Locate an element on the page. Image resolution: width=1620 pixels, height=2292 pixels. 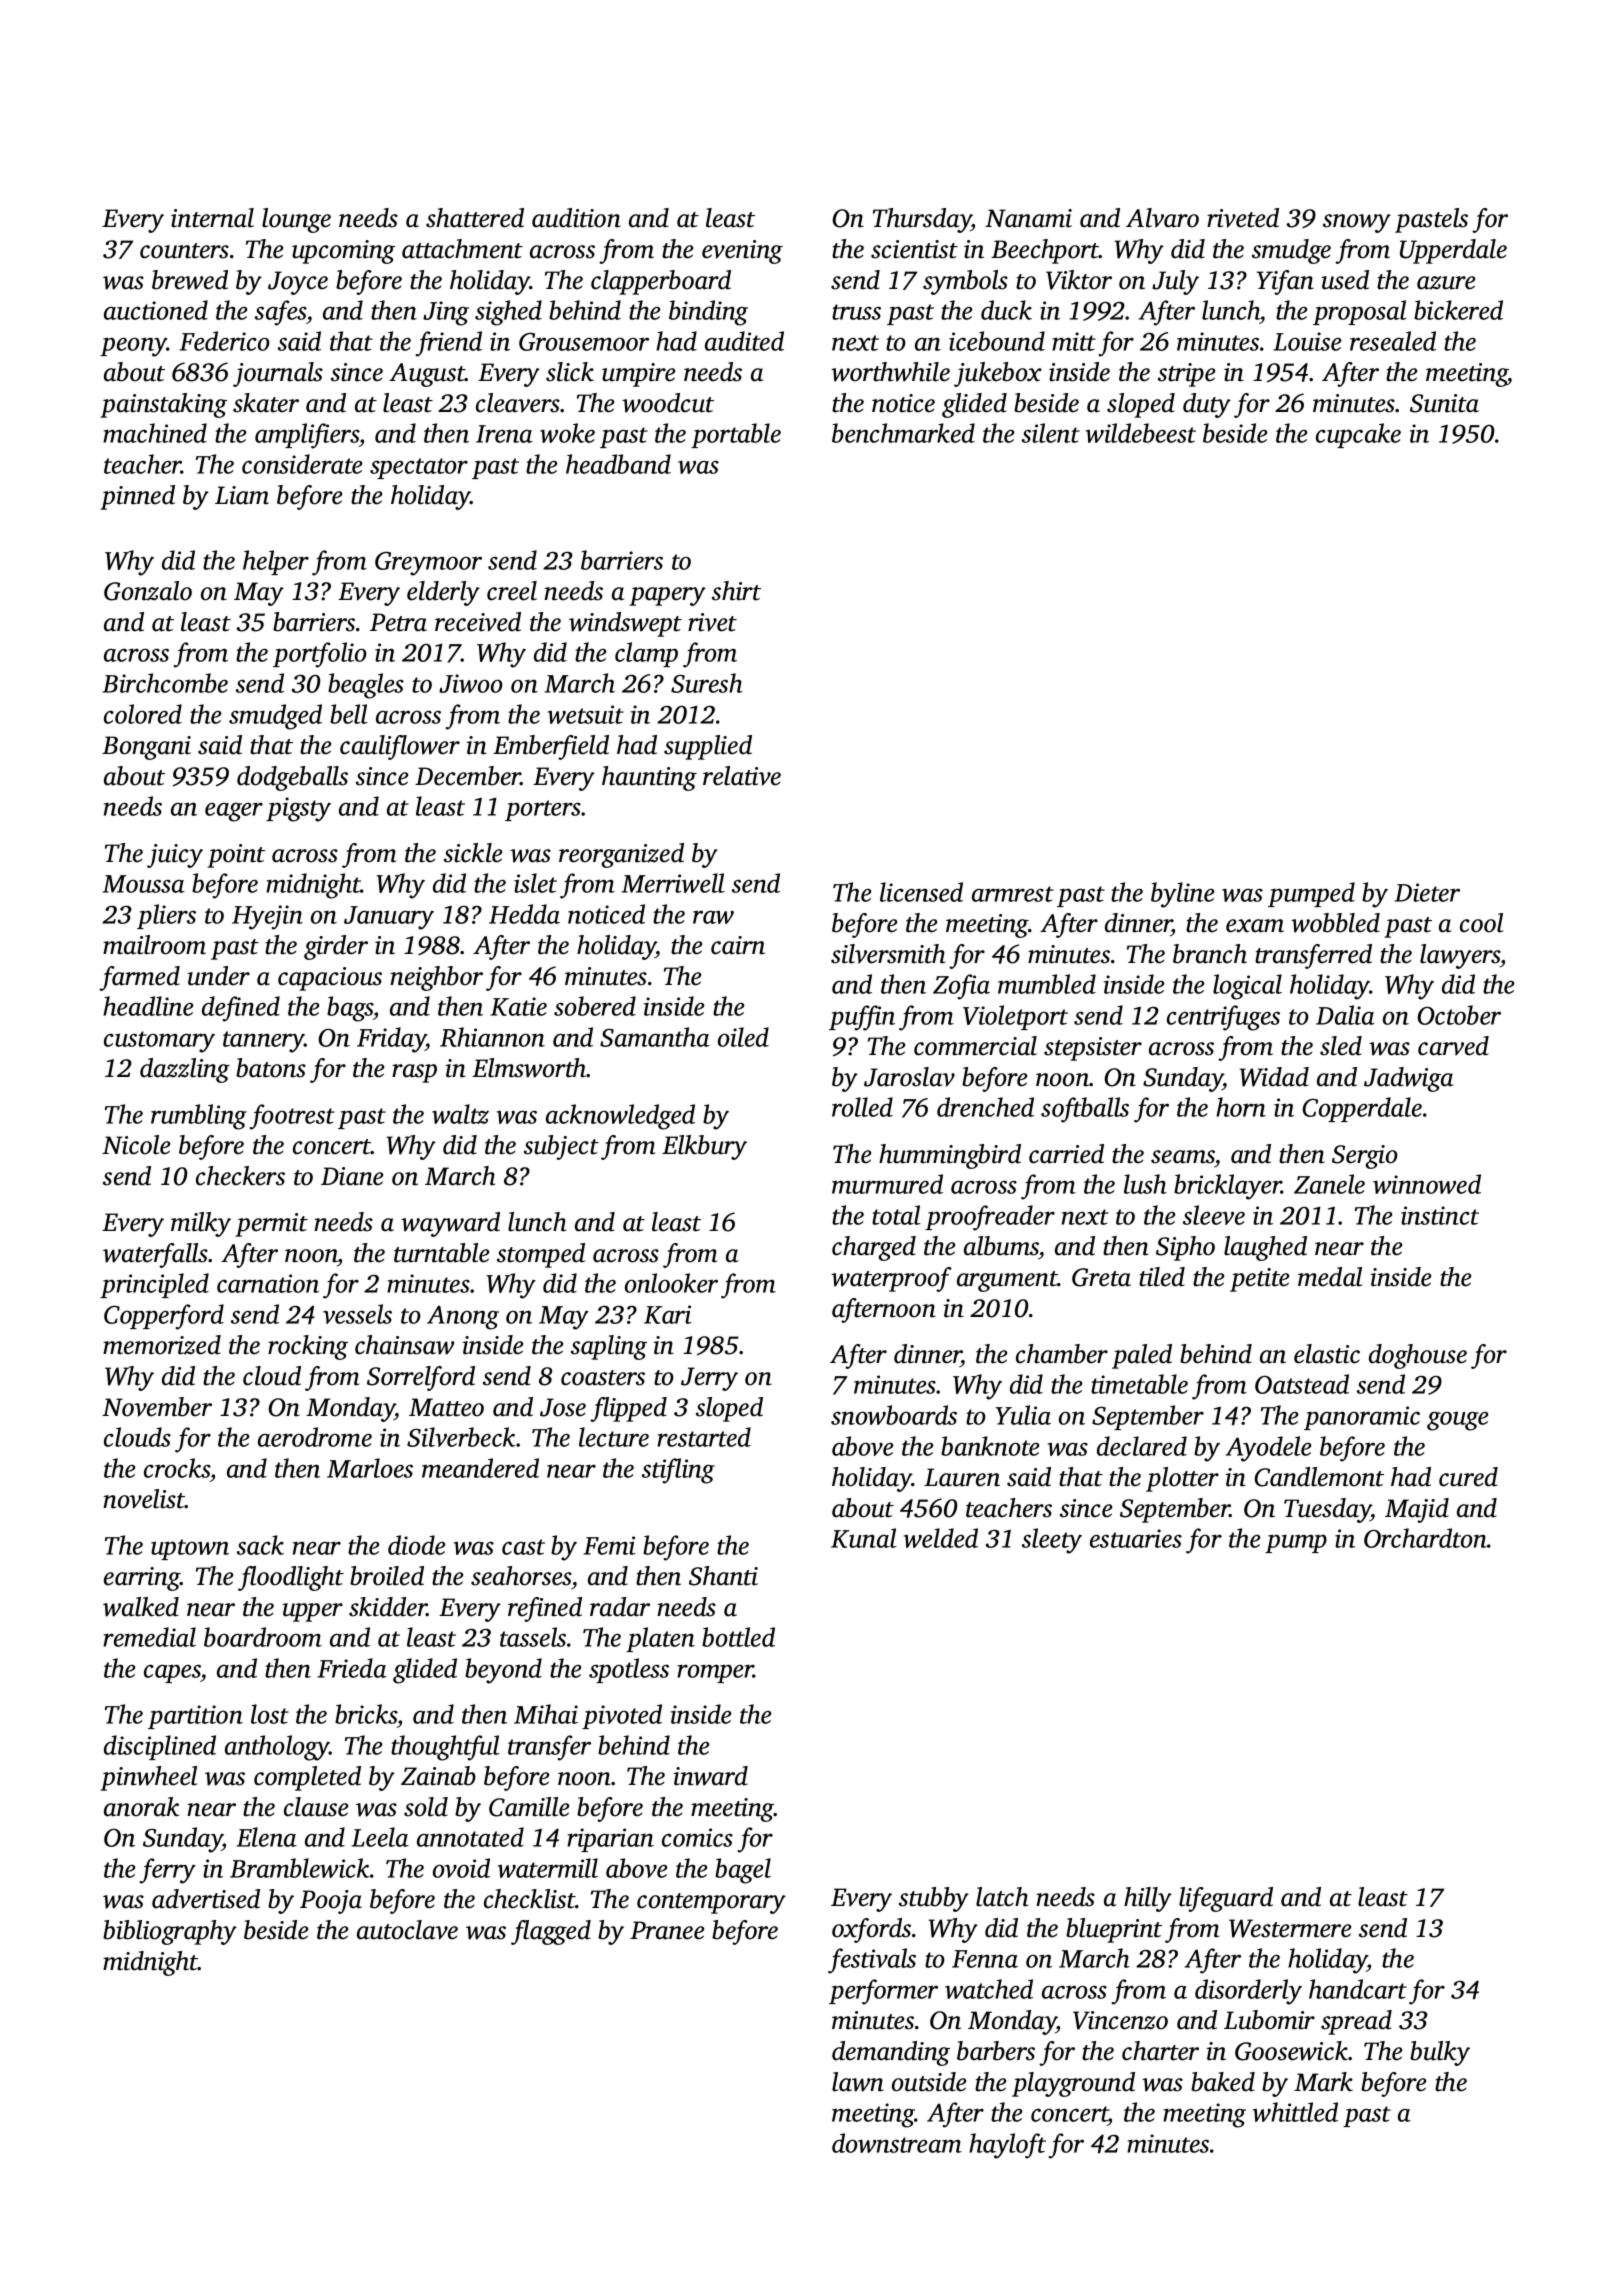
lounge is located at coordinates (296, 220).
